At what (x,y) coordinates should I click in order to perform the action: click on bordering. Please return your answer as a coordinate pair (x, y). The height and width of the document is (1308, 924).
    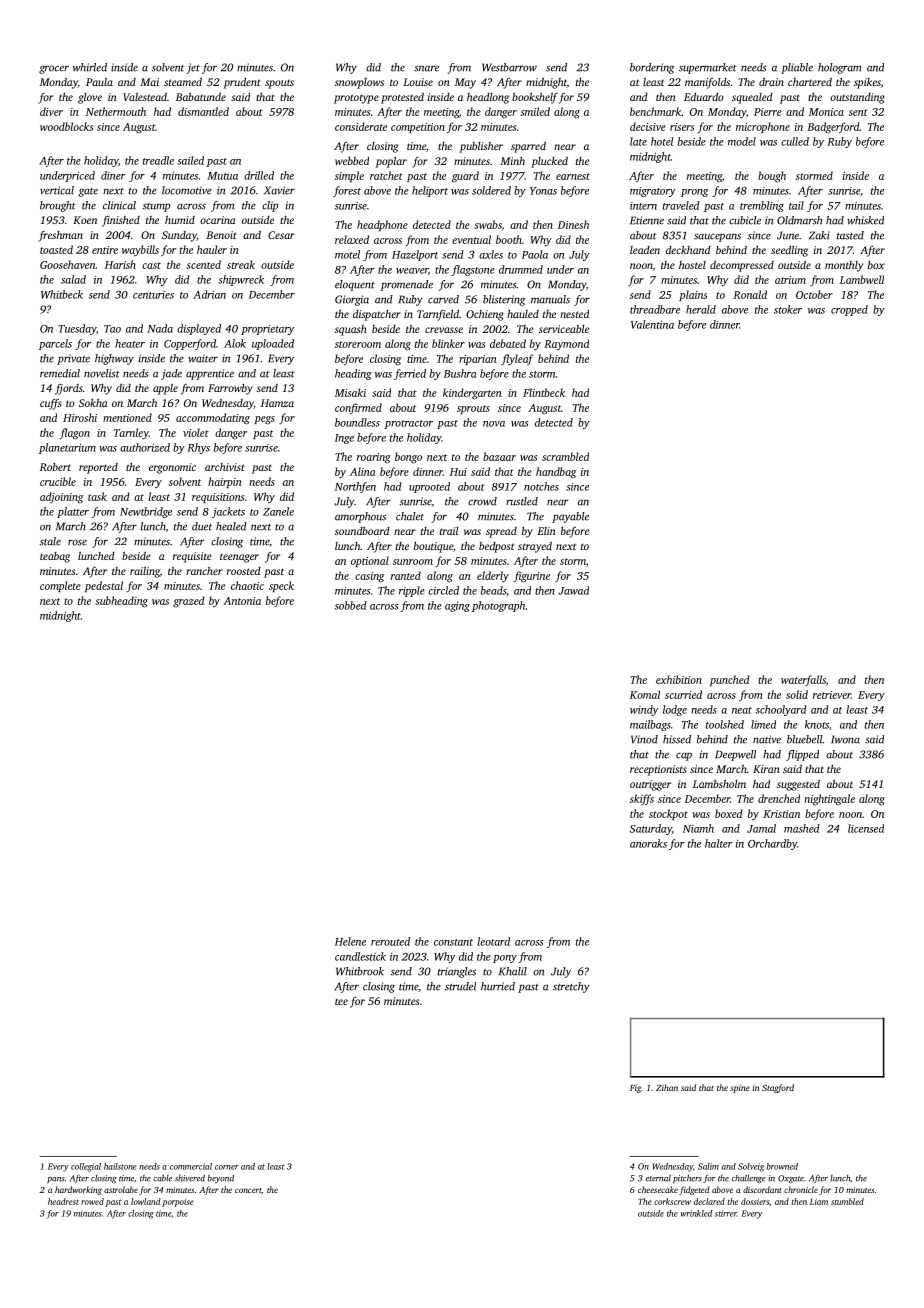
    Looking at the image, I should click on (652, 68).
